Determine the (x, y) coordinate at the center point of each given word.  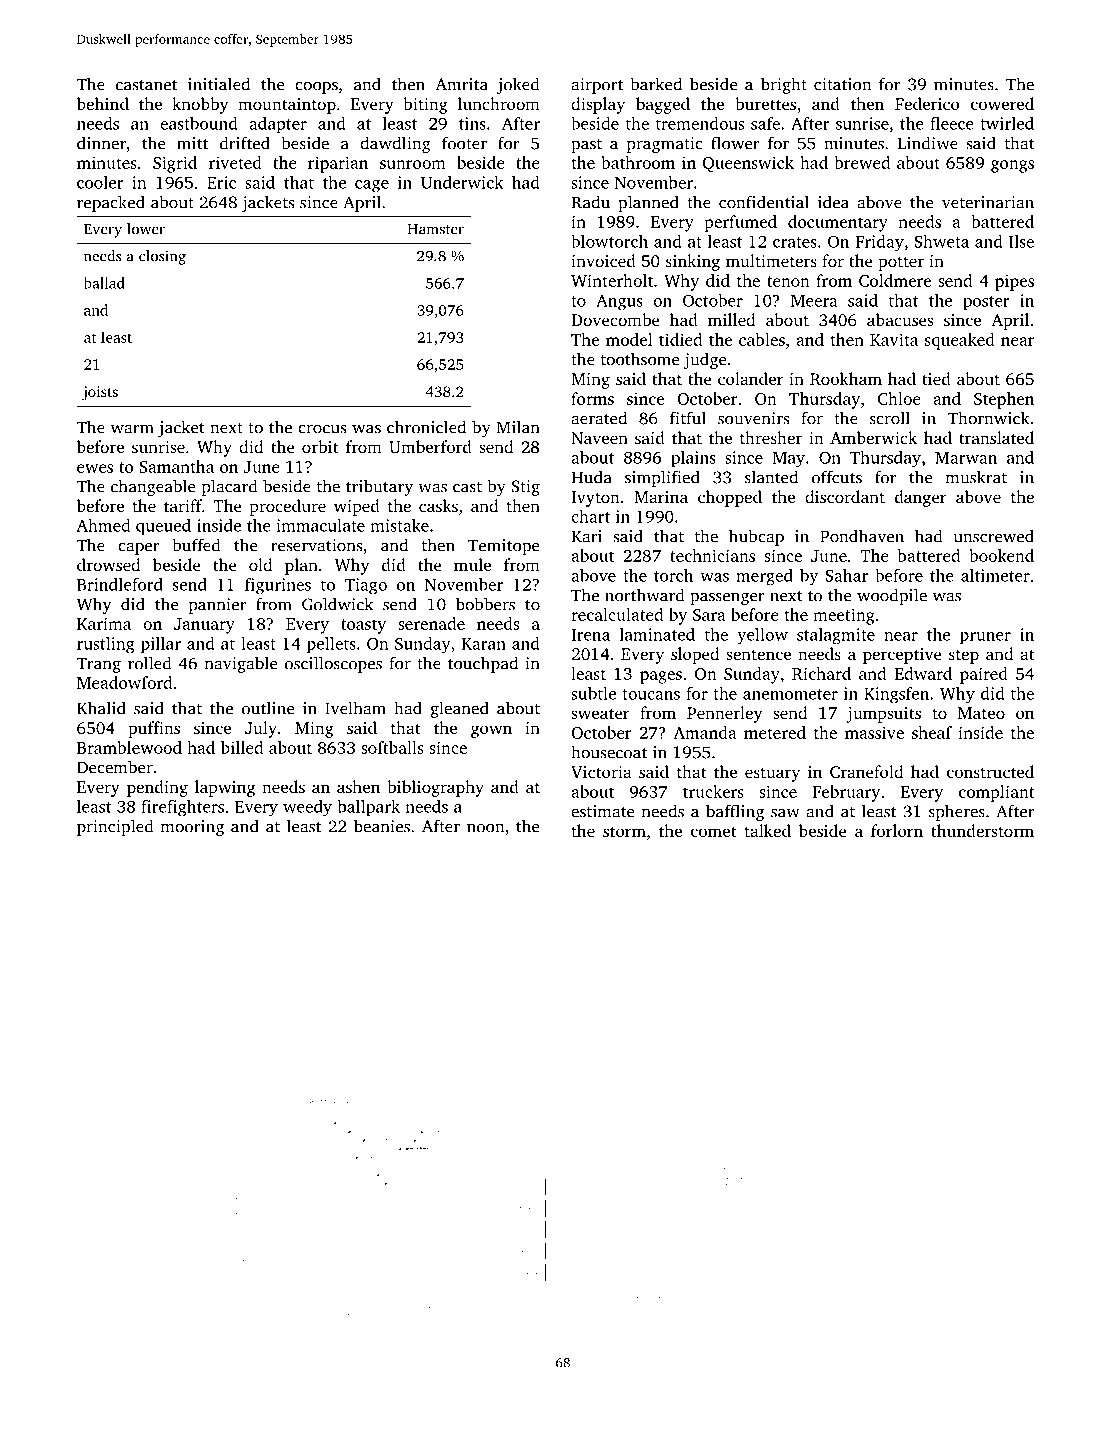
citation (842, 84)
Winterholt (612, 280)
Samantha (176, 466)
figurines (278, 586)
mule (472, 564)
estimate (603, 811)
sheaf (932, 732)
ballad (104, 283)
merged (764, 577)
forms (592, 398)
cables (762, 339)
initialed (219, 84)
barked (656, 84)
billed (242, 747)
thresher (771, 437)
